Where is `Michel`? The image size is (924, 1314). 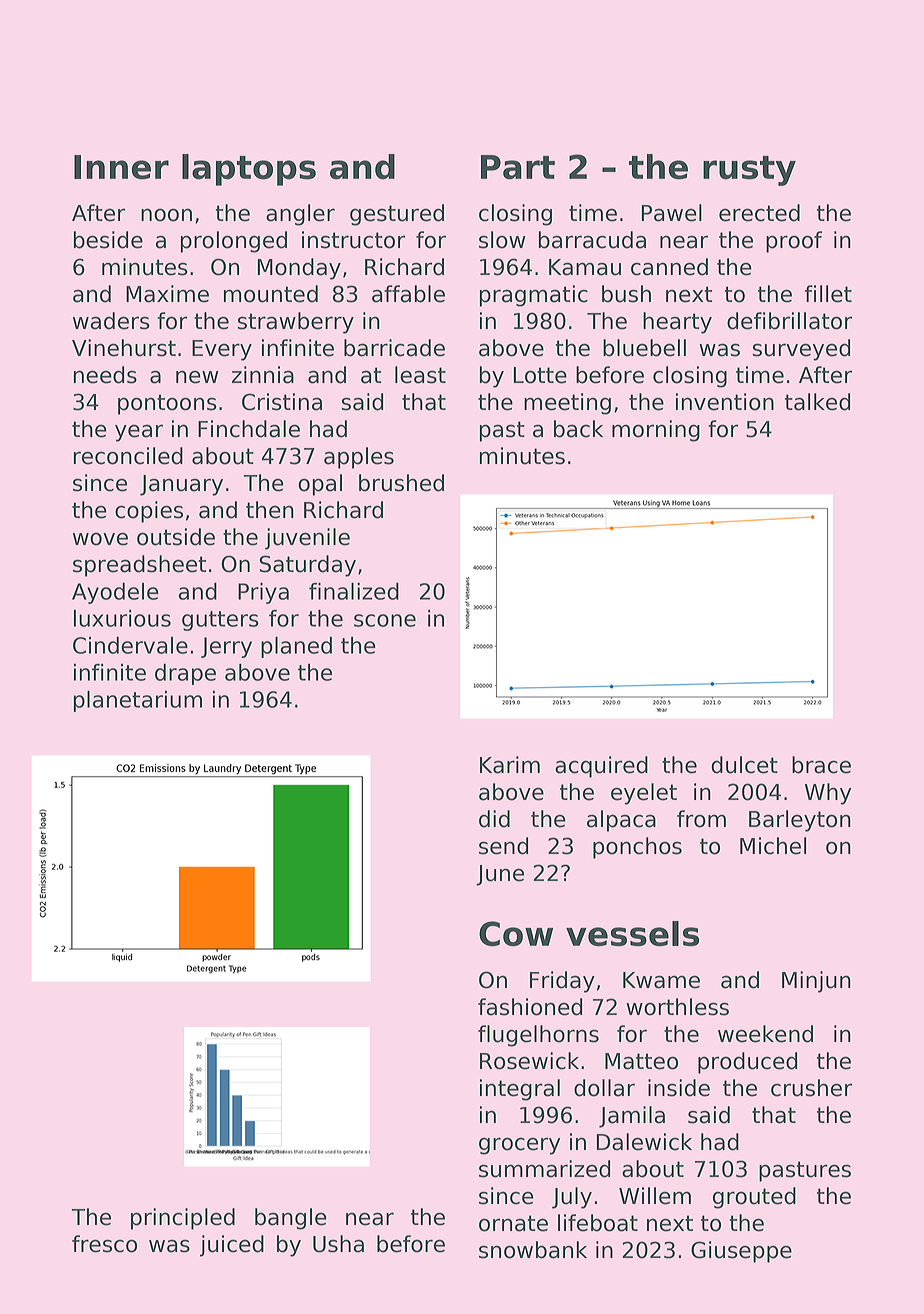 Michel is located at coordinates (773, 846).
